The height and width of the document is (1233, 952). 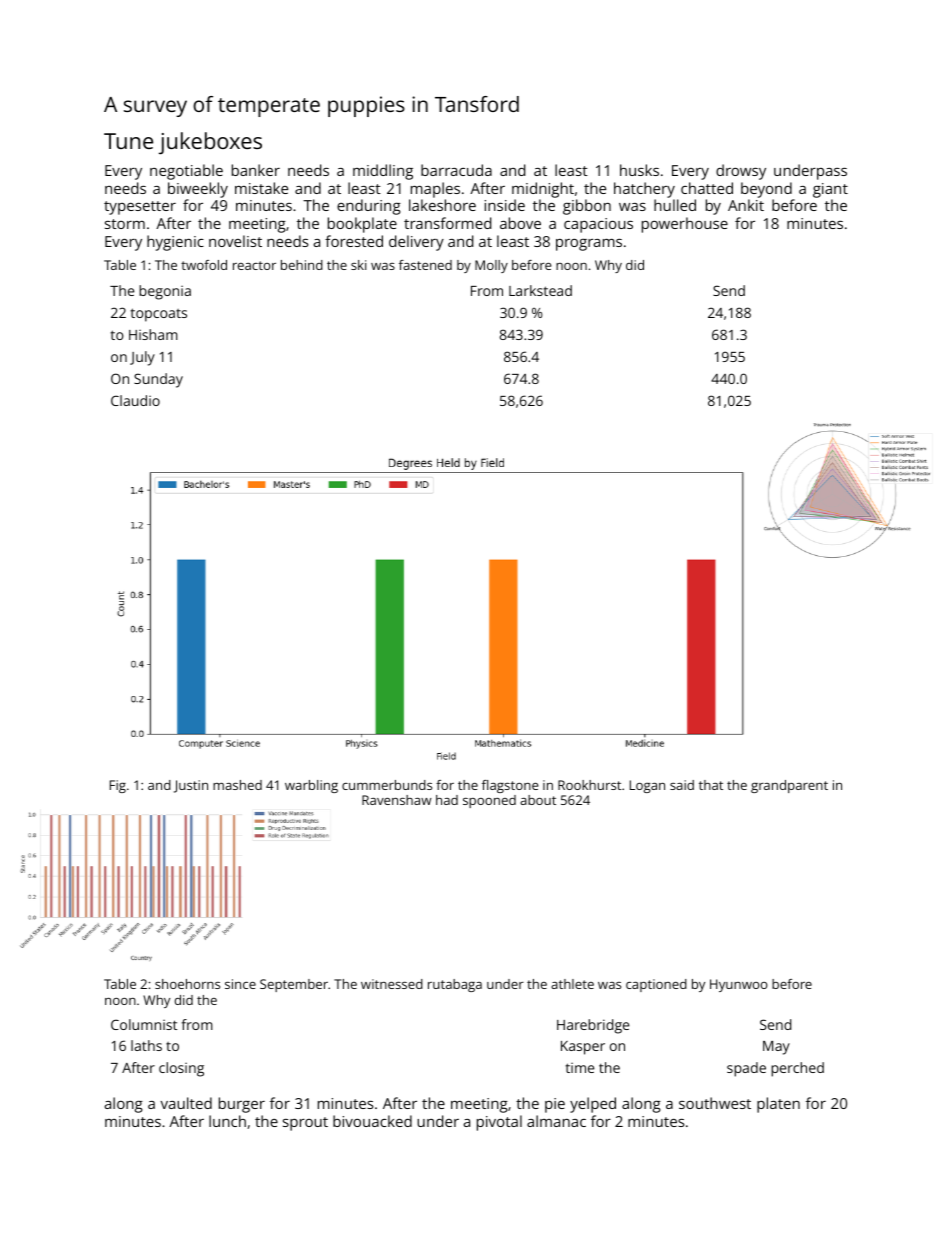 What do you see at coordinates (210, 143) in the document?
I see `jukeboxes` at bounding box center [210, 143].
